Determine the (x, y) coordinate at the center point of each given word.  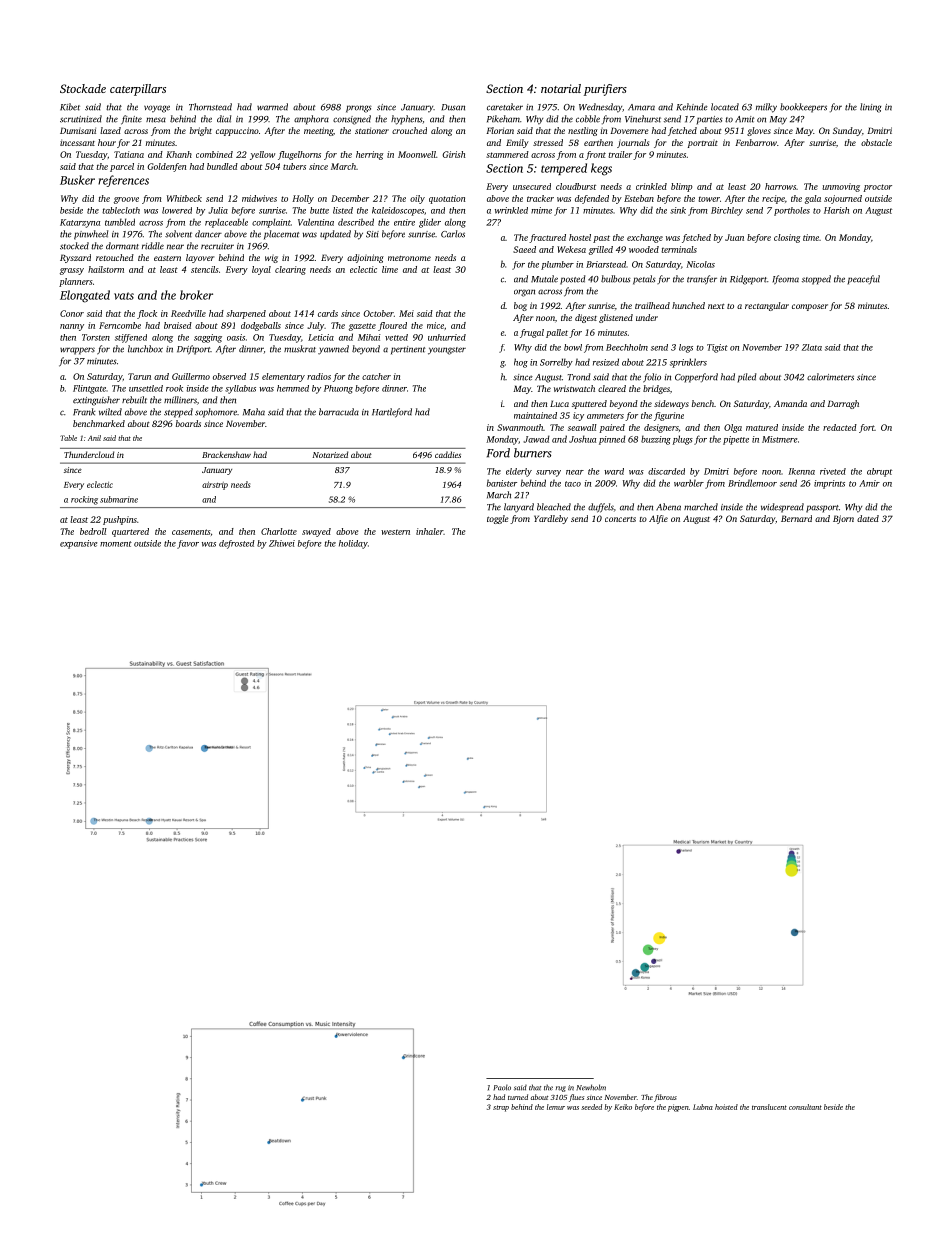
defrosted (237, 544)
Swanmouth (520, 427)
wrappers (77, 351)
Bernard (796, 518)
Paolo (502, 1087)
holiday (353, 544)
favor (188, 544)
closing (787, 238)
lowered (177, 210)
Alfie (658, 519)
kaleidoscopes (398, 211)
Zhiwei (282, 543)
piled (746, 378)
